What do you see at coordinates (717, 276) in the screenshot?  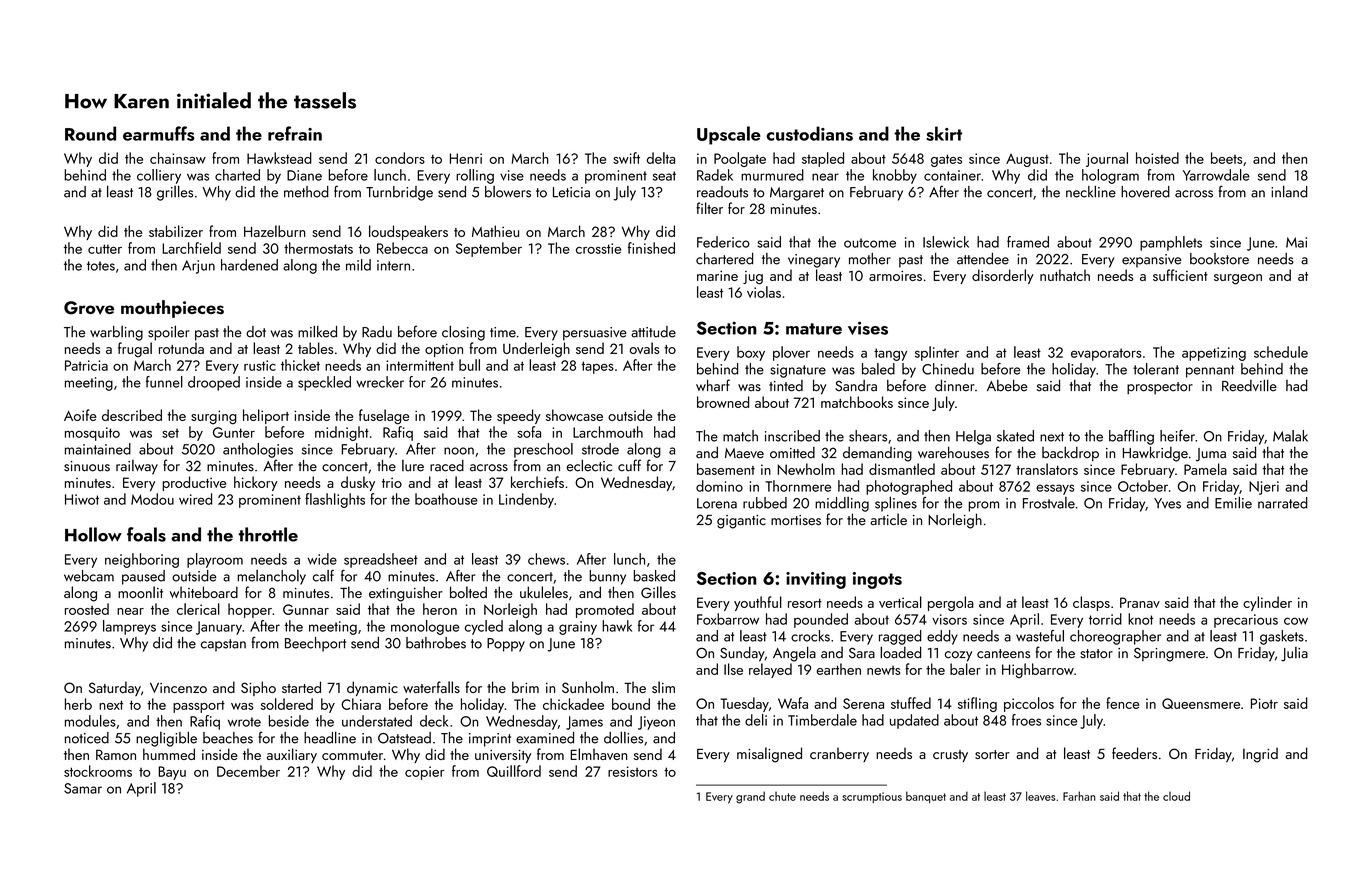 I see `marine` at bounding box center [717, 276].
